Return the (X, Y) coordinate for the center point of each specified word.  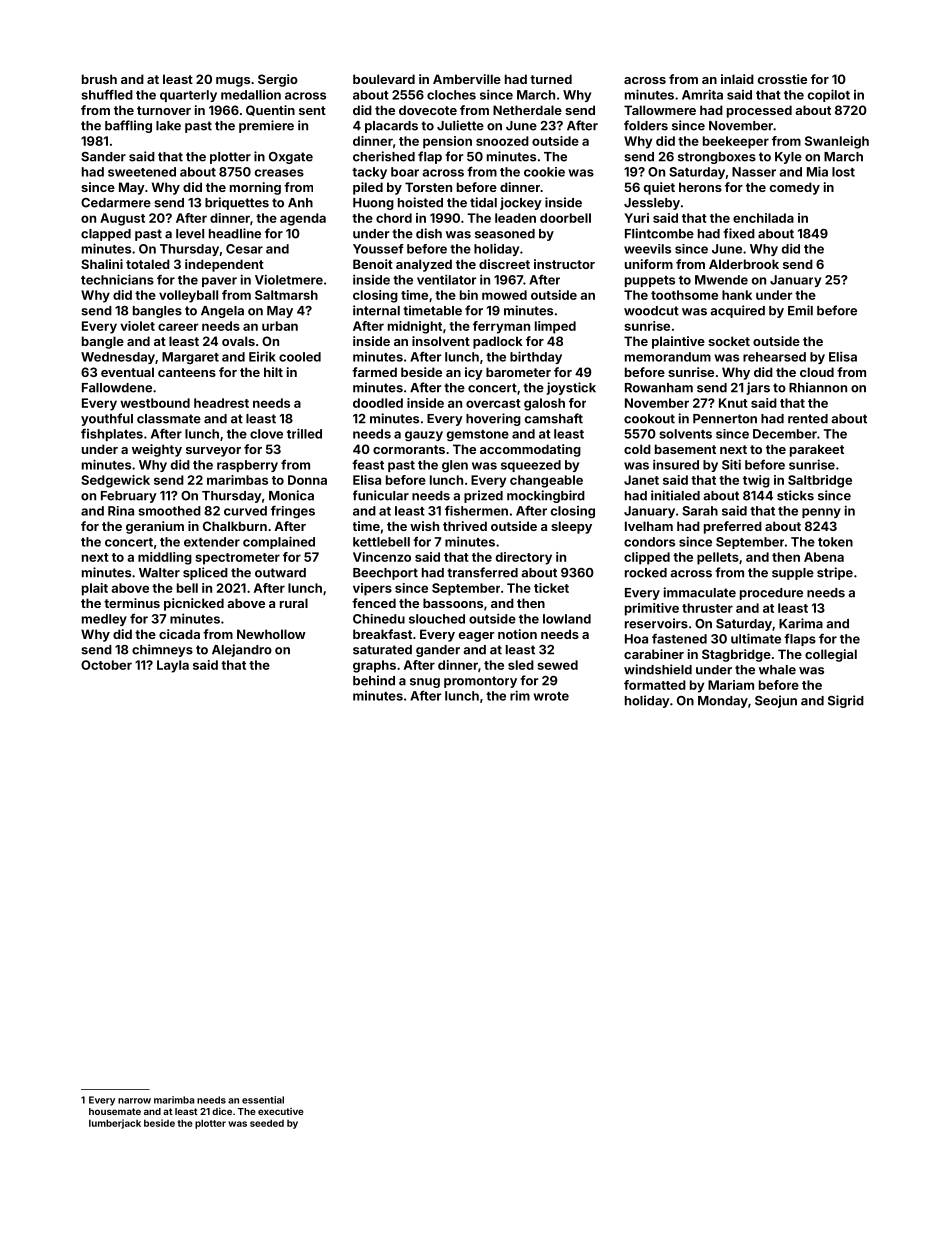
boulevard (384, 79)
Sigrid (846, 701)
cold (637, 449)
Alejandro (242, 650)
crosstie (782, 79)
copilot (829, 95)
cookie (544, 172)
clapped (106, 235)
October (106, 665)
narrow (134, 1101)
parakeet (817, 450)
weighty (157, 450)
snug (425, 683)
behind (374, 680)
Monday (723, 702)
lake (168, 126)
